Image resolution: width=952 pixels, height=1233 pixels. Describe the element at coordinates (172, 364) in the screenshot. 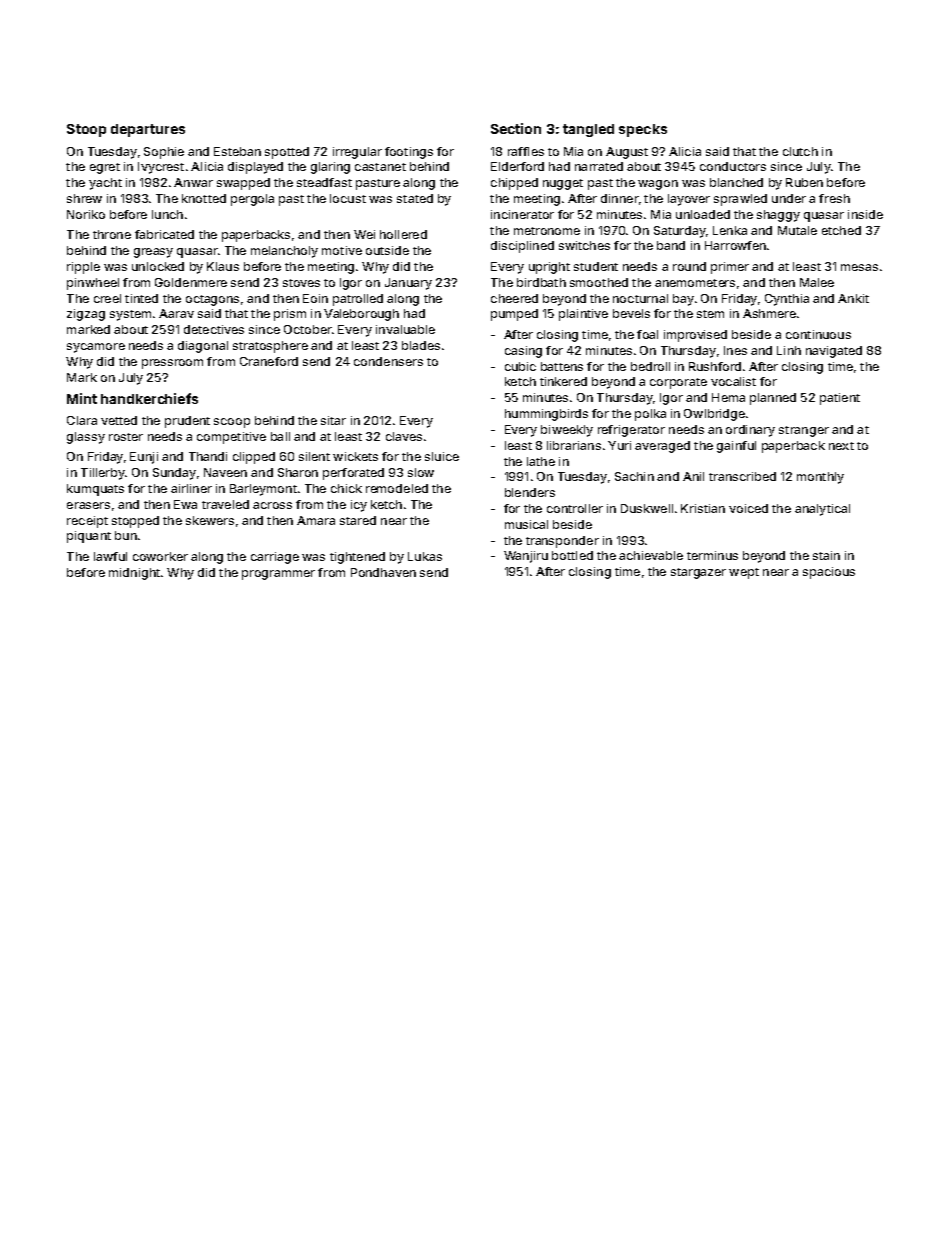

I see `pressroom` at that location.
